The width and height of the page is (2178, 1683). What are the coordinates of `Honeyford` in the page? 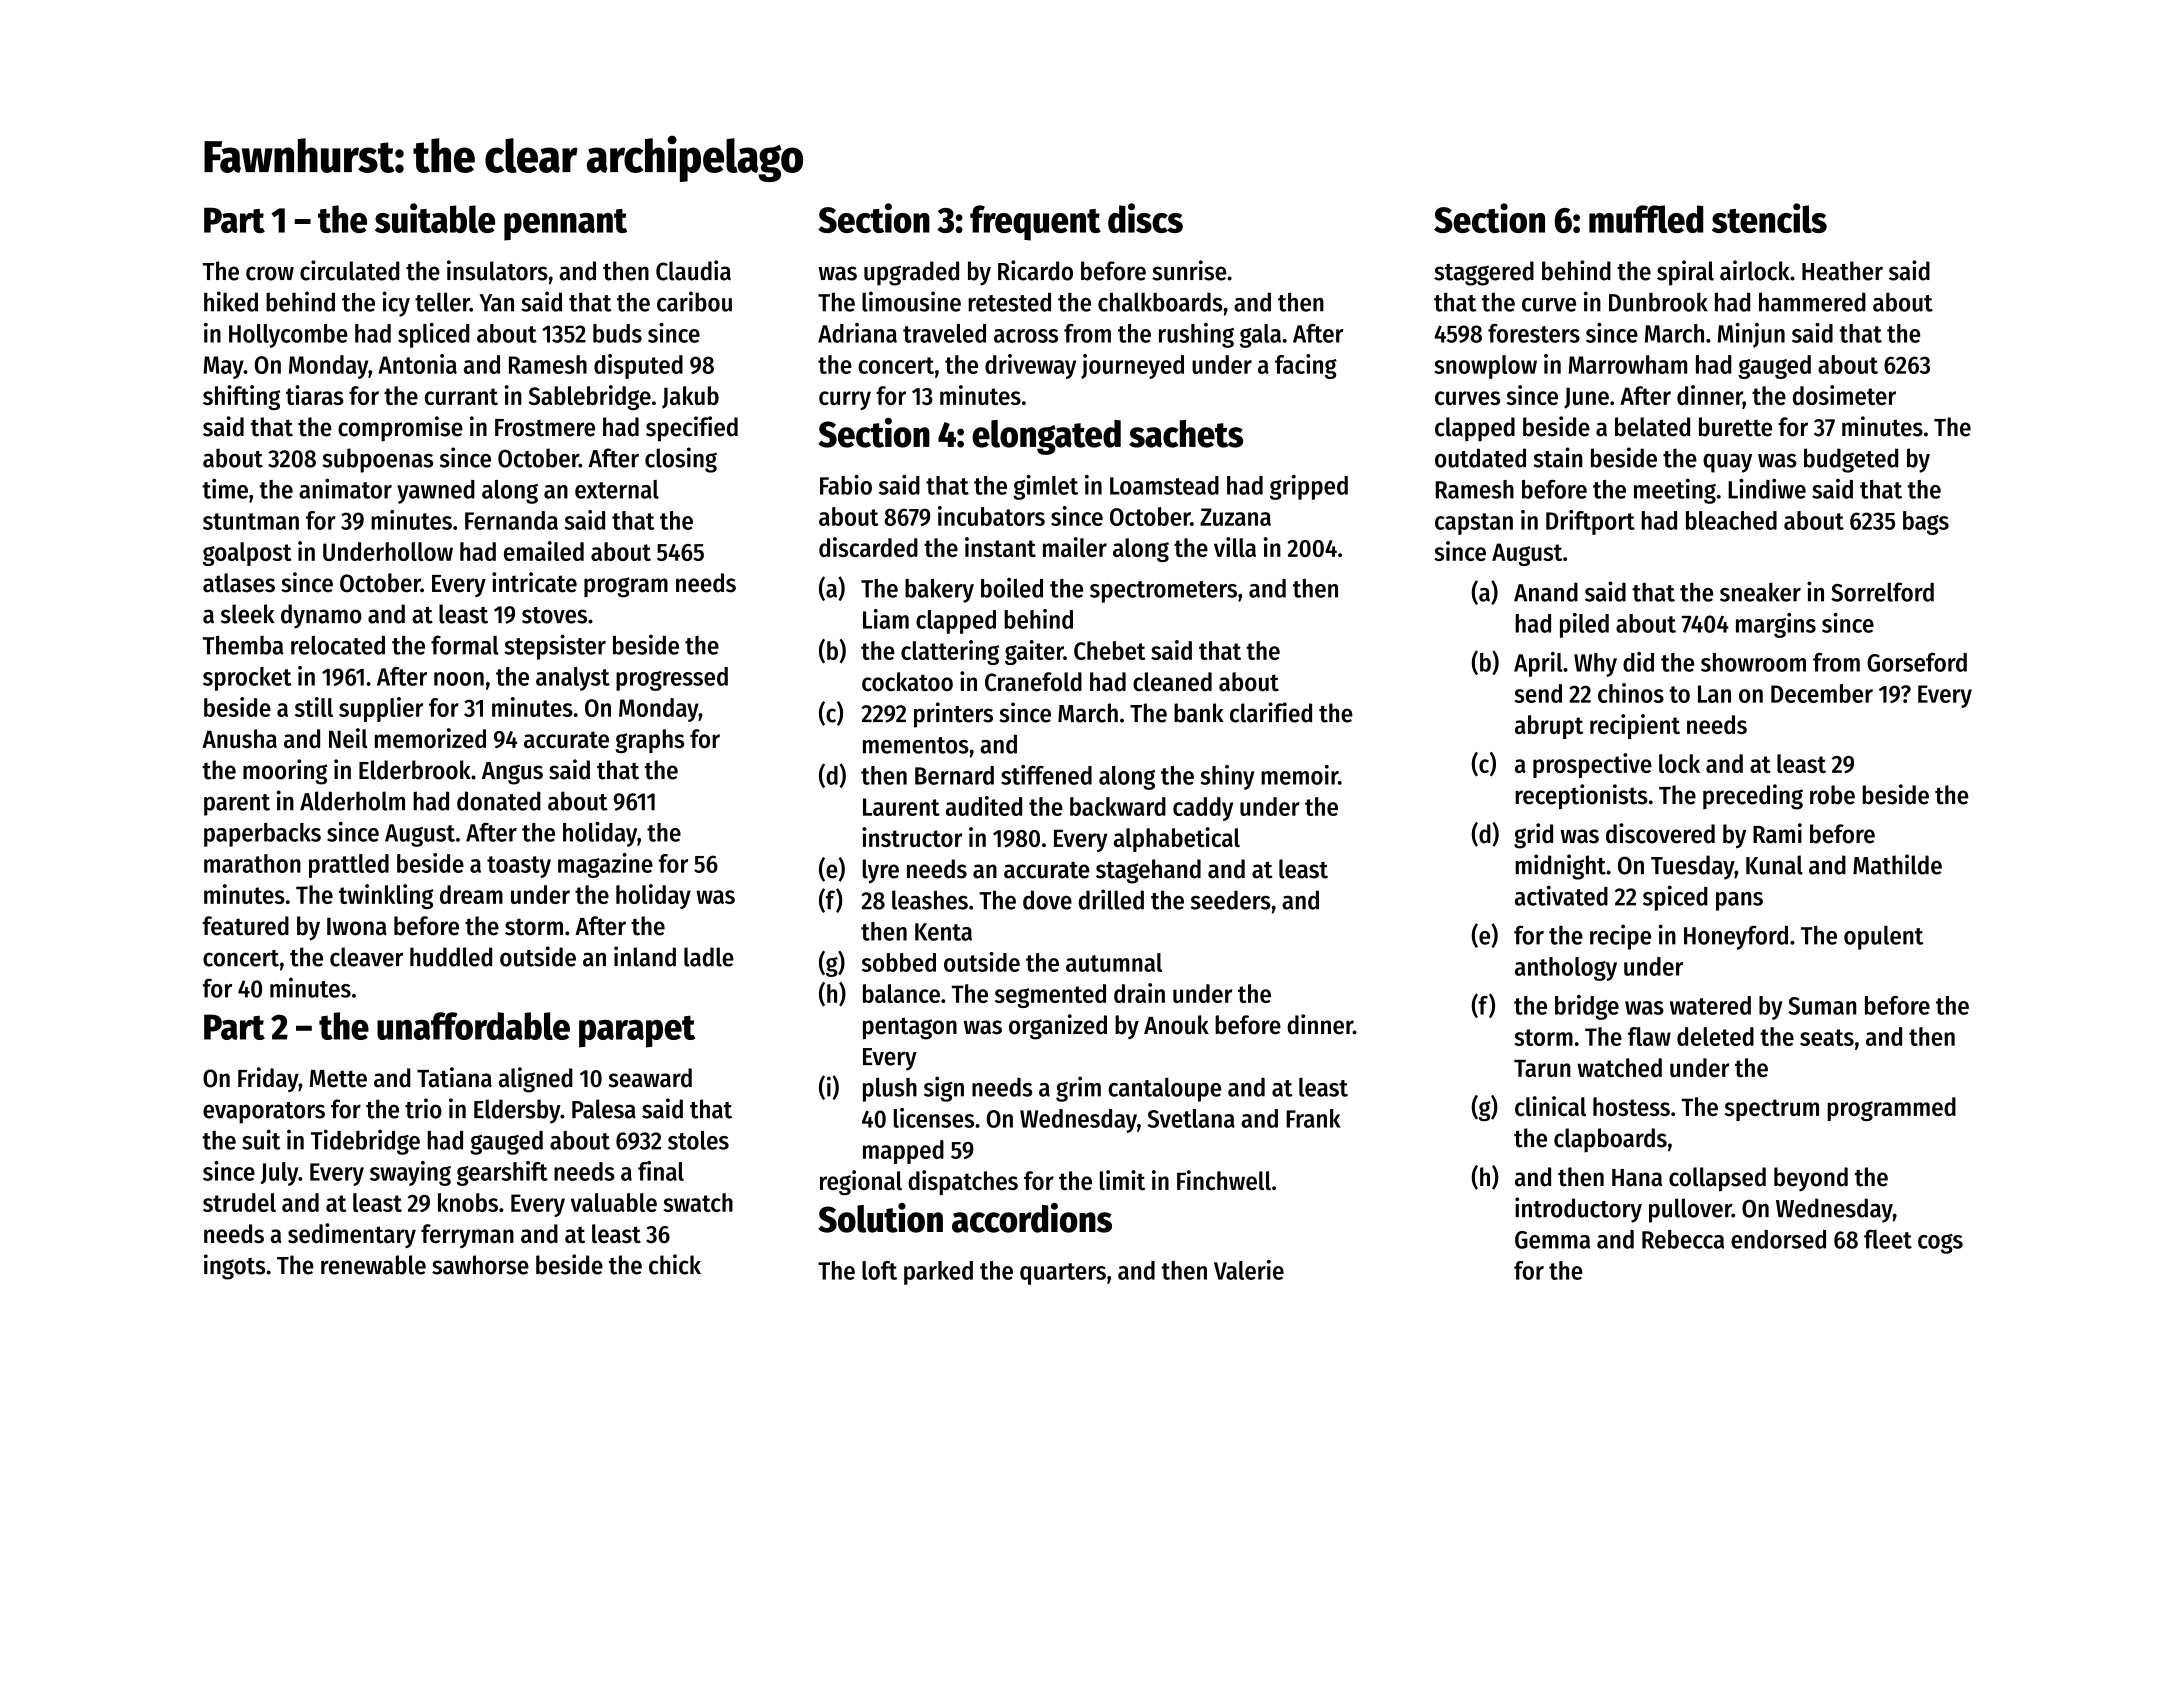 It's located at (1736, 937).
